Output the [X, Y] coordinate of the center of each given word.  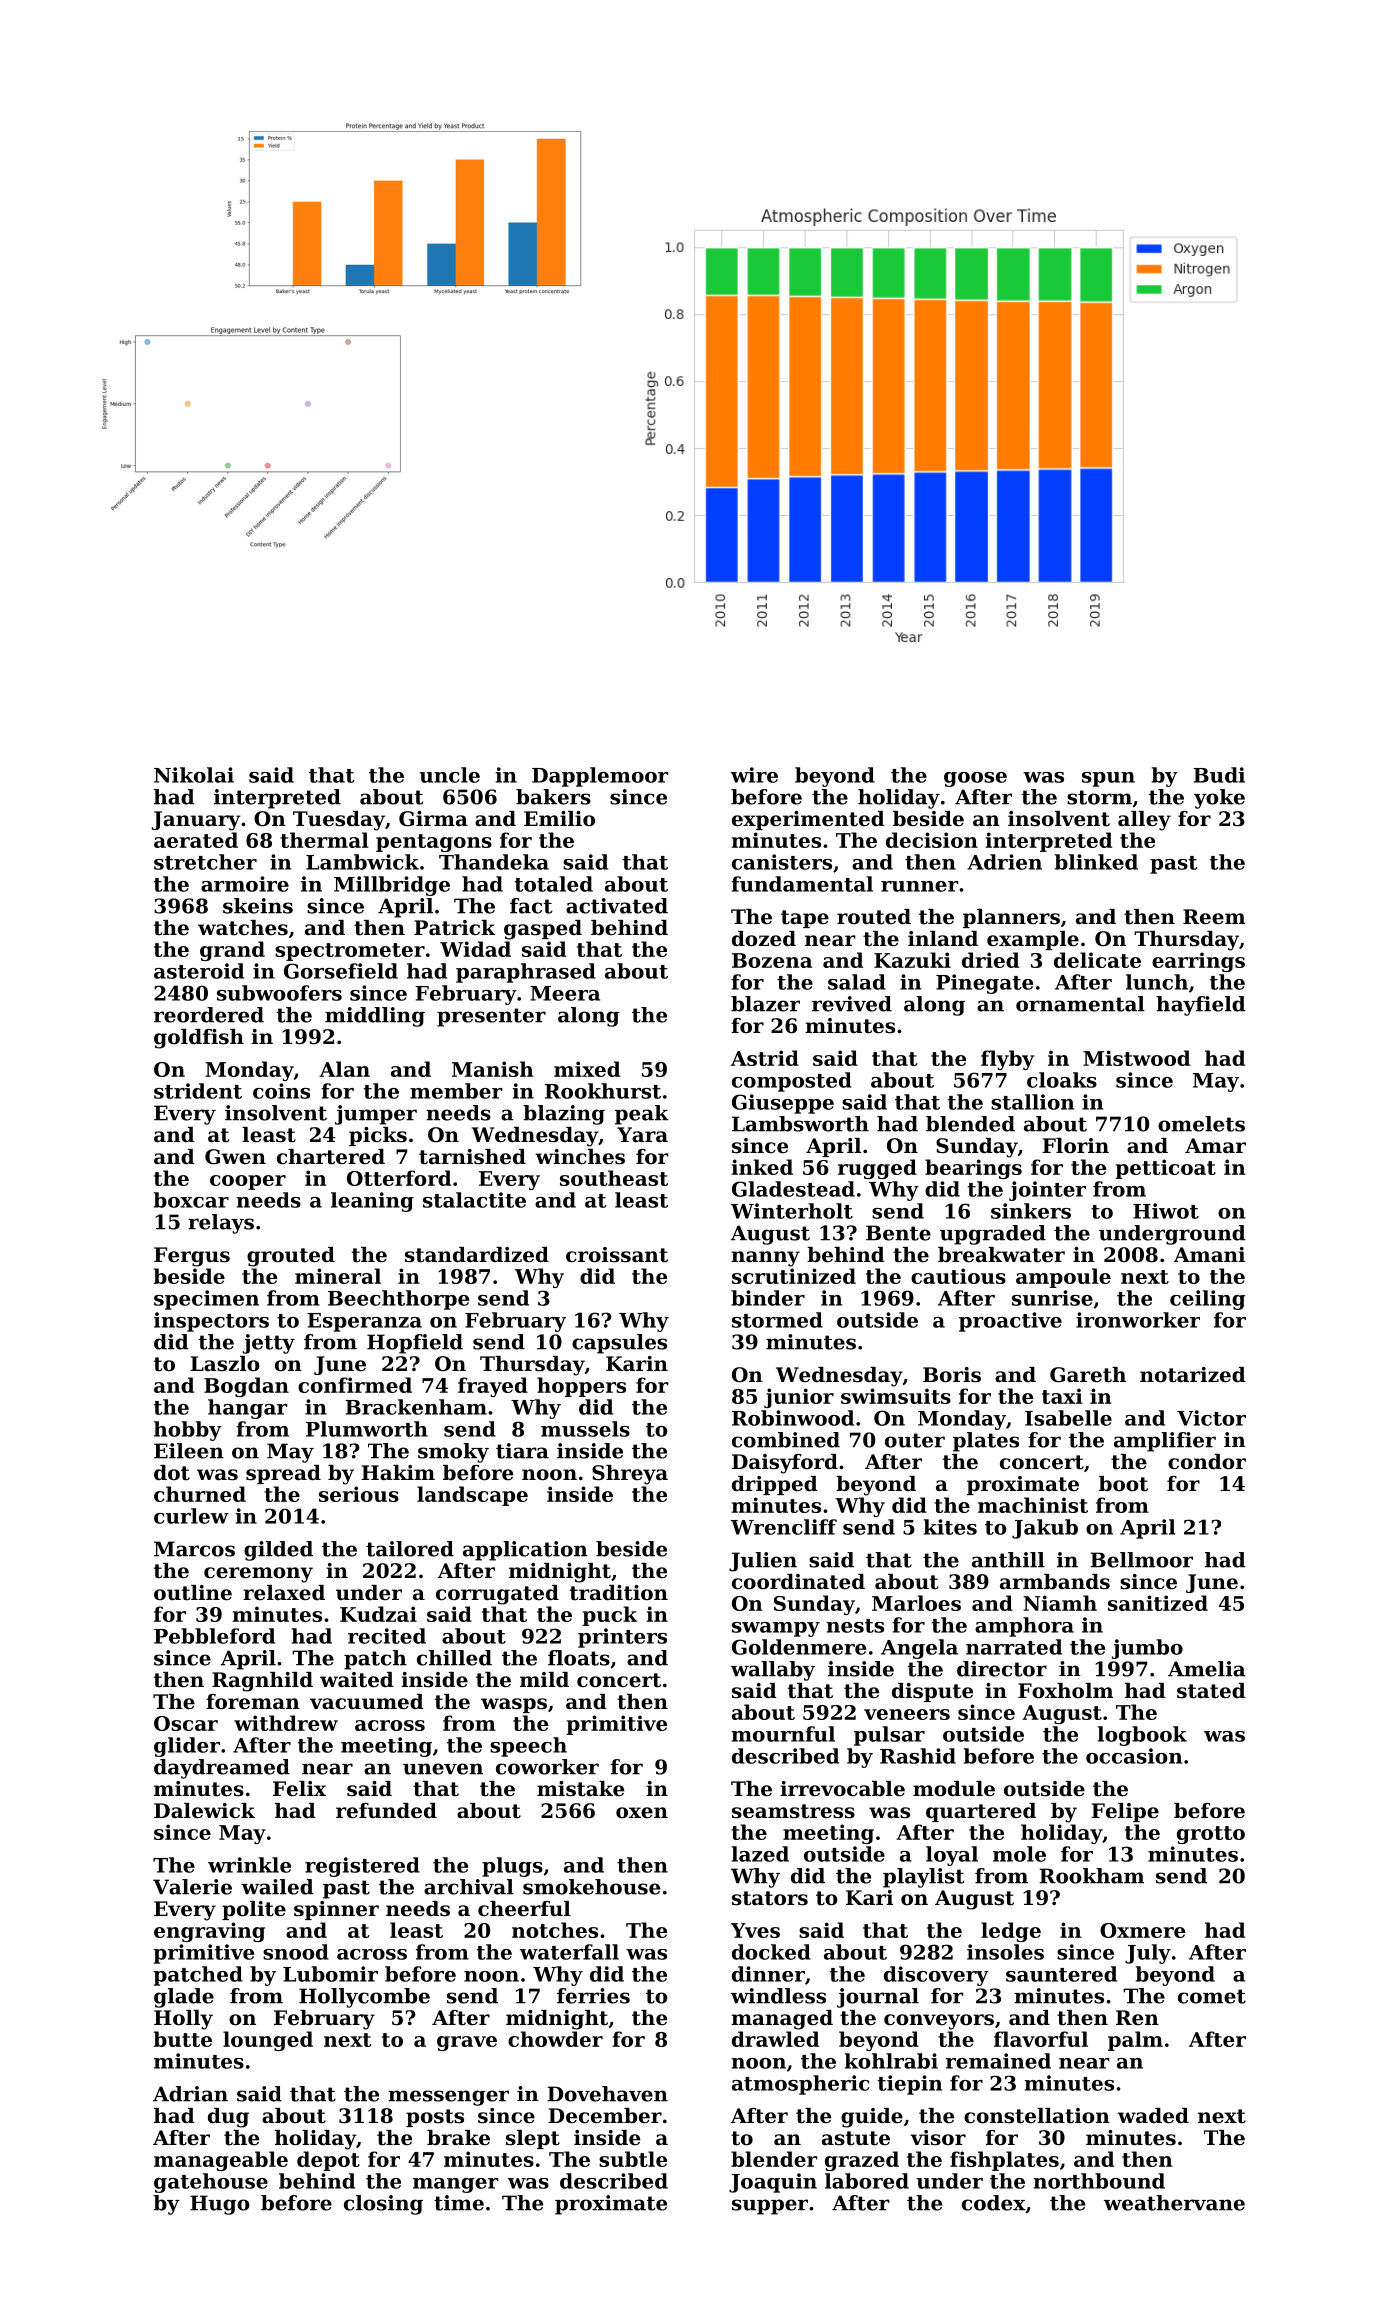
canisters [782, 862]
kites [950, 1527]
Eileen [189, 1451]
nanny [765, 1259]
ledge [1011, 1932]
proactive [1010, 1322]
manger [456, 2185]
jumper [376, 1115]
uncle [449, 775]
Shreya [630, 1475]
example [1033, 940]
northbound [1099, 2181]
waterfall [569, 1952]
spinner [336, 1910]
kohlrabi [891, 2061]
